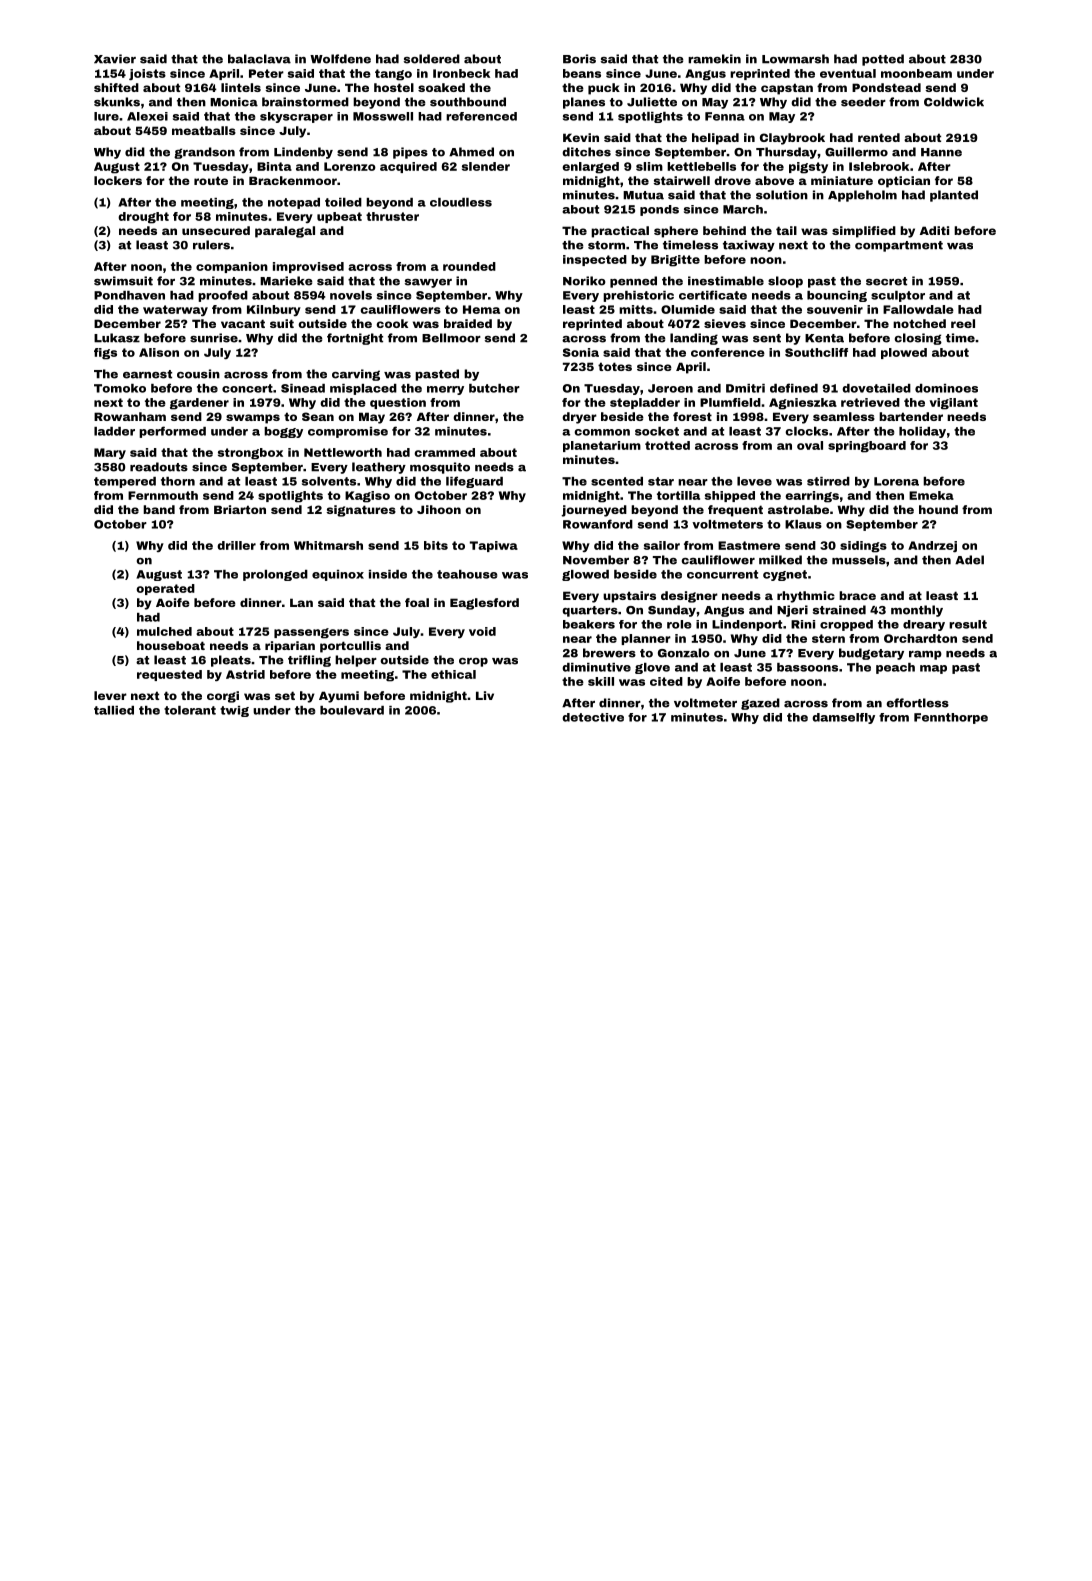 The height and width of the screenshot is (1581, 1092). Describe the element at coordinates (795, 59) in the screenshot. I see `Lowmarsh` at that location.
